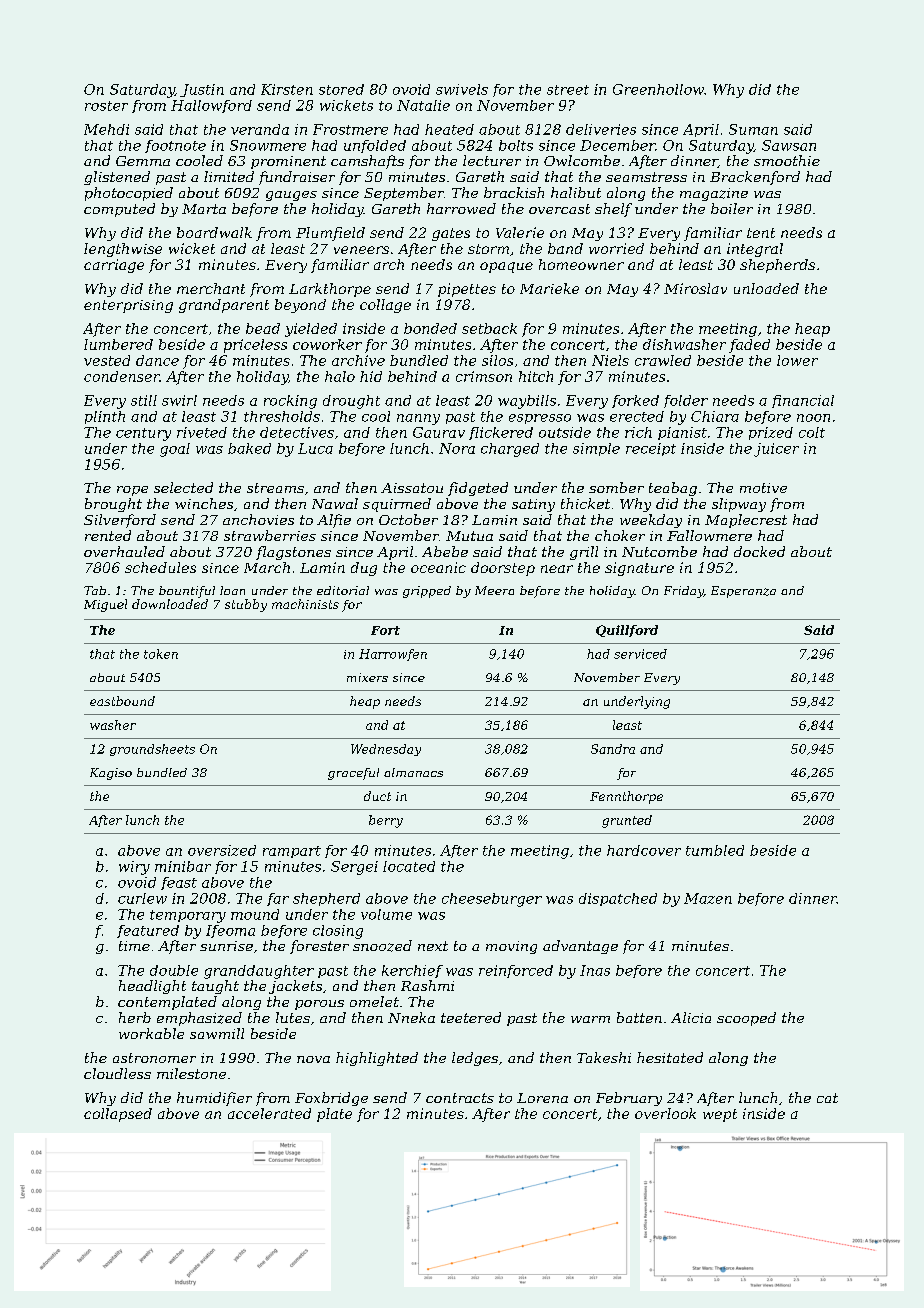 This screenshot has width=924, height=1308. Describe the element at coordinates (295, 987) in the screenshot. I see `jackets` at that location.
